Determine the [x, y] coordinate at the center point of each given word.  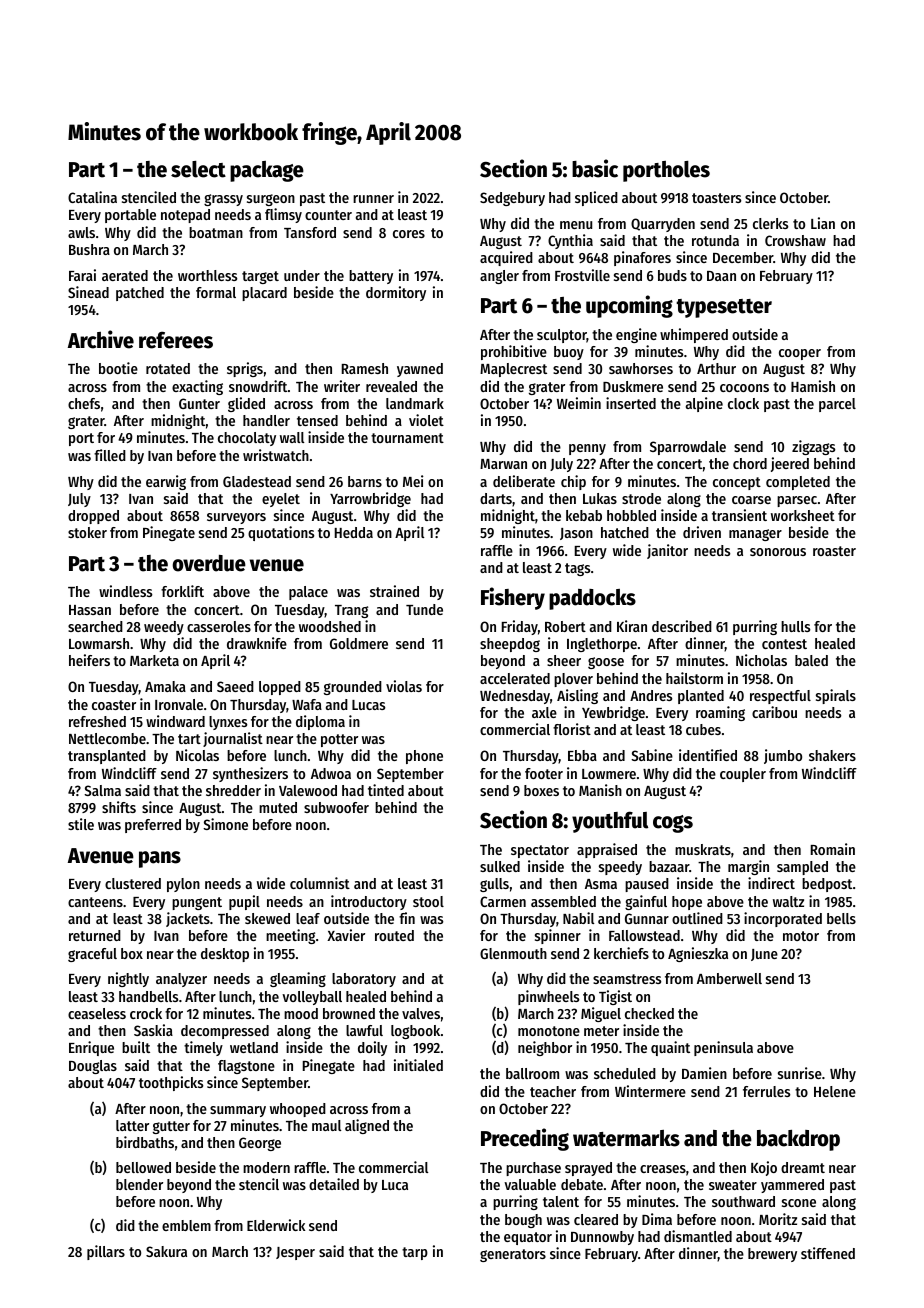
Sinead [88, 292]
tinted [386, 790]
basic [595, 168]
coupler [743, 775]
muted [278, 807]
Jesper [295, 1253]
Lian [823, 223]
